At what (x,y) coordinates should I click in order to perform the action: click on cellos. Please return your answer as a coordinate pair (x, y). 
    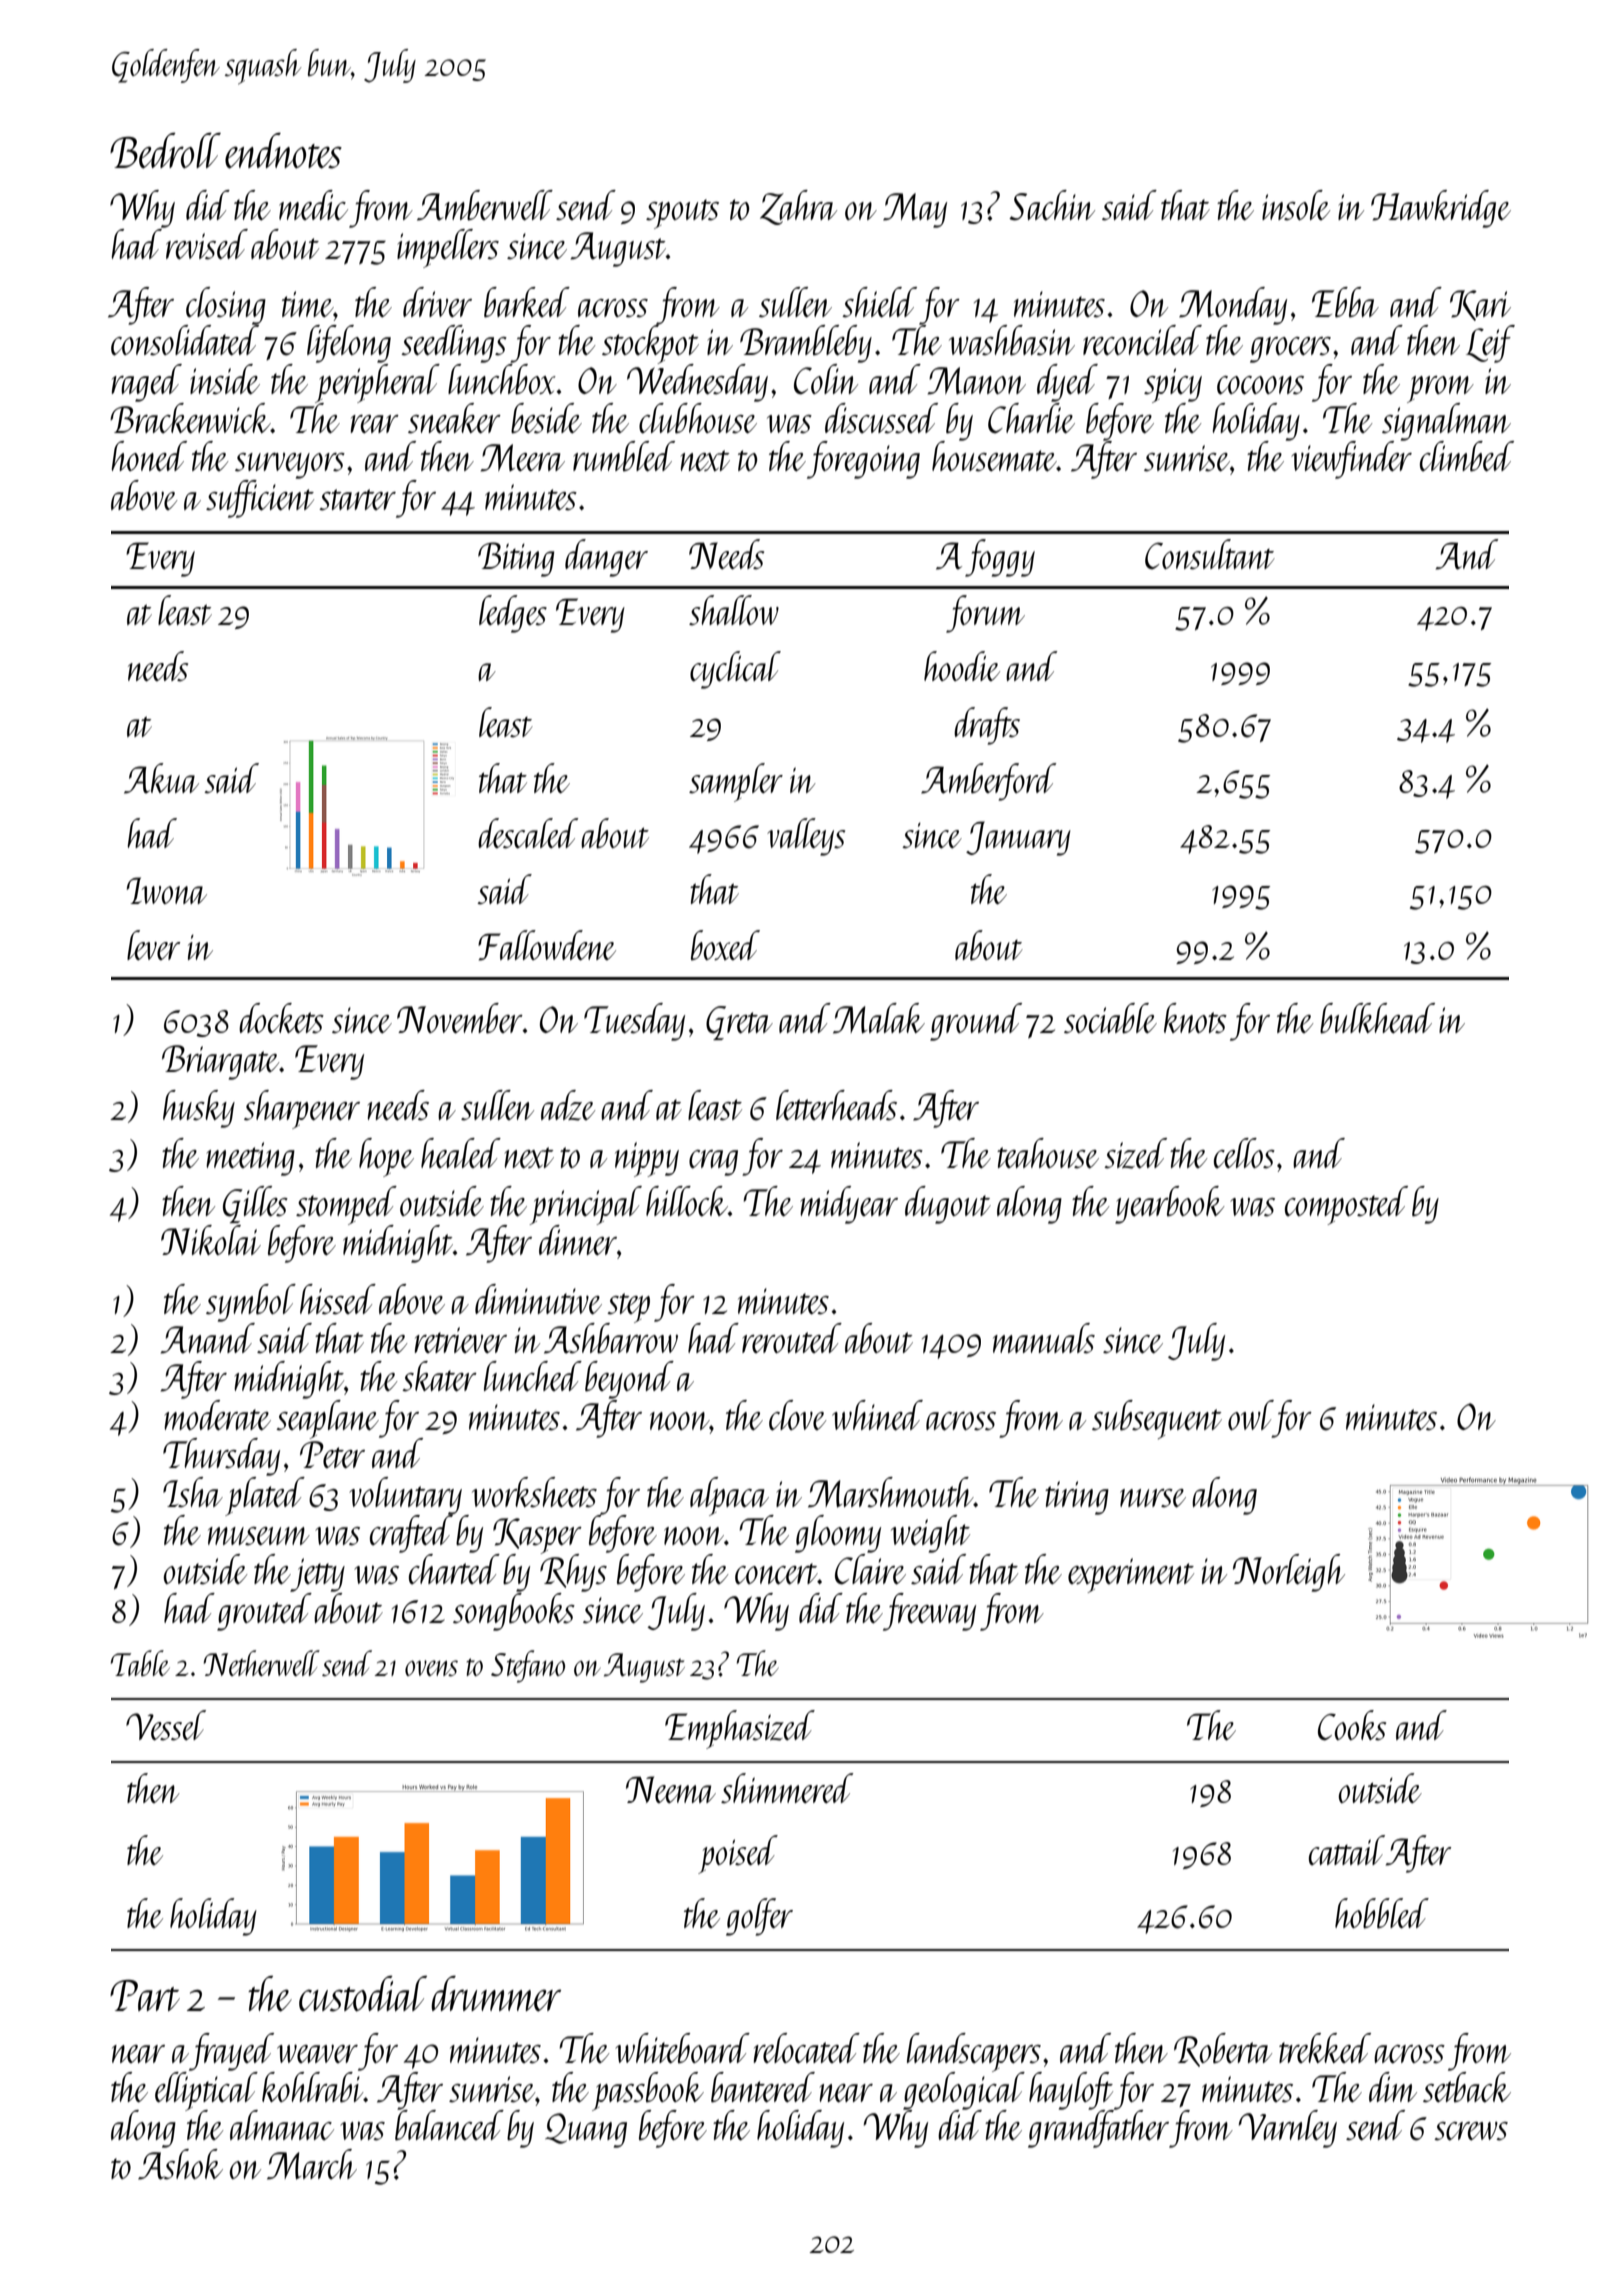
    Looking at the image, I should click on (1244, 1153).
